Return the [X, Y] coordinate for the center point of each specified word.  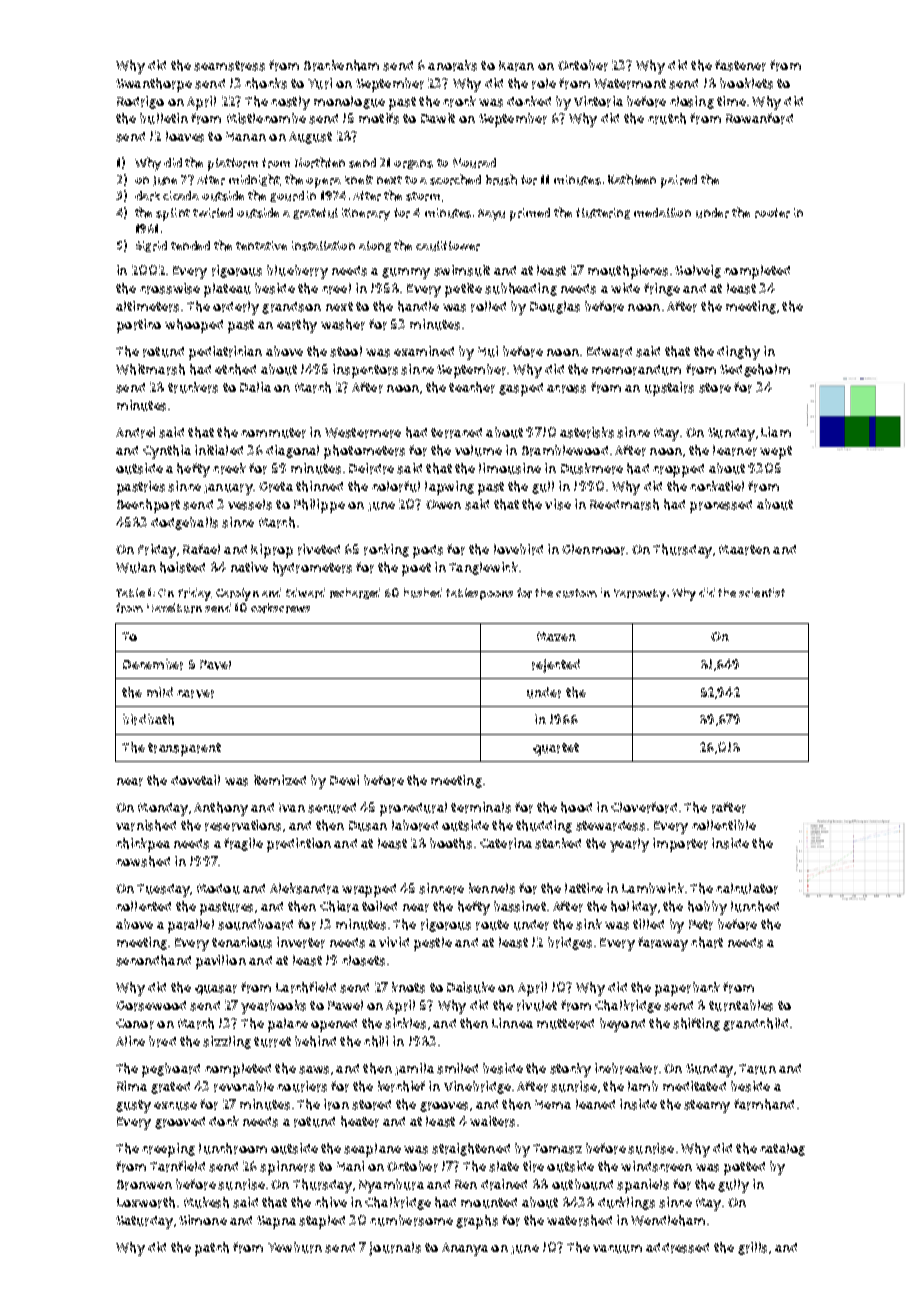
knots [408, 987]
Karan [516, 66]
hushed [423, 593]
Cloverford [644, 807]
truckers [193, 387]
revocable [244, 1086]
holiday [634, 908]
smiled [457, 1068]
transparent [184, 749]
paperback [687, 989]
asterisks [587, 432]
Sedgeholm [755, 370]
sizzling [227, 1042]
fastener [740, 65]
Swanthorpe [154, 85]
